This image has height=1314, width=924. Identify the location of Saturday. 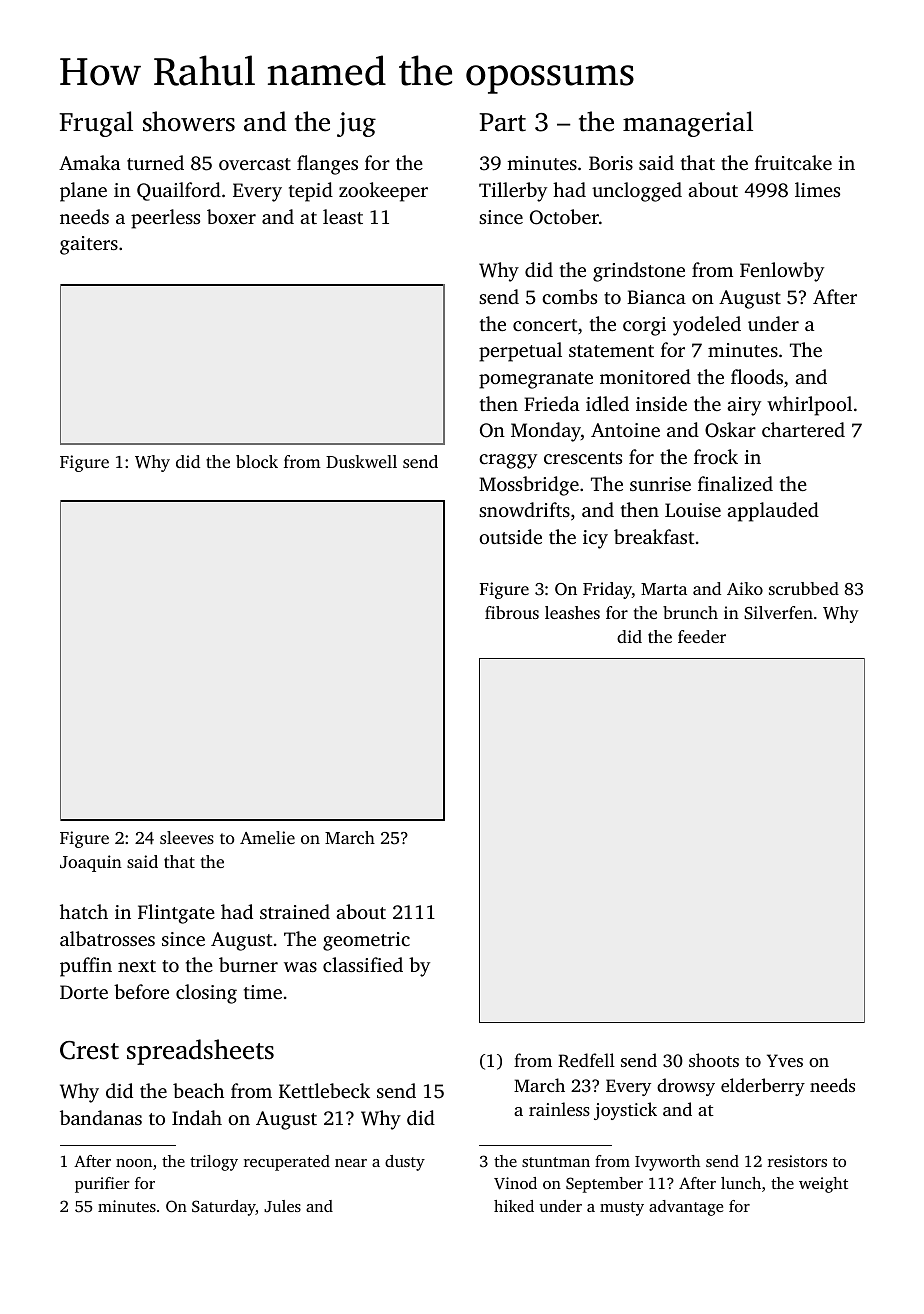
(224, 1208).
